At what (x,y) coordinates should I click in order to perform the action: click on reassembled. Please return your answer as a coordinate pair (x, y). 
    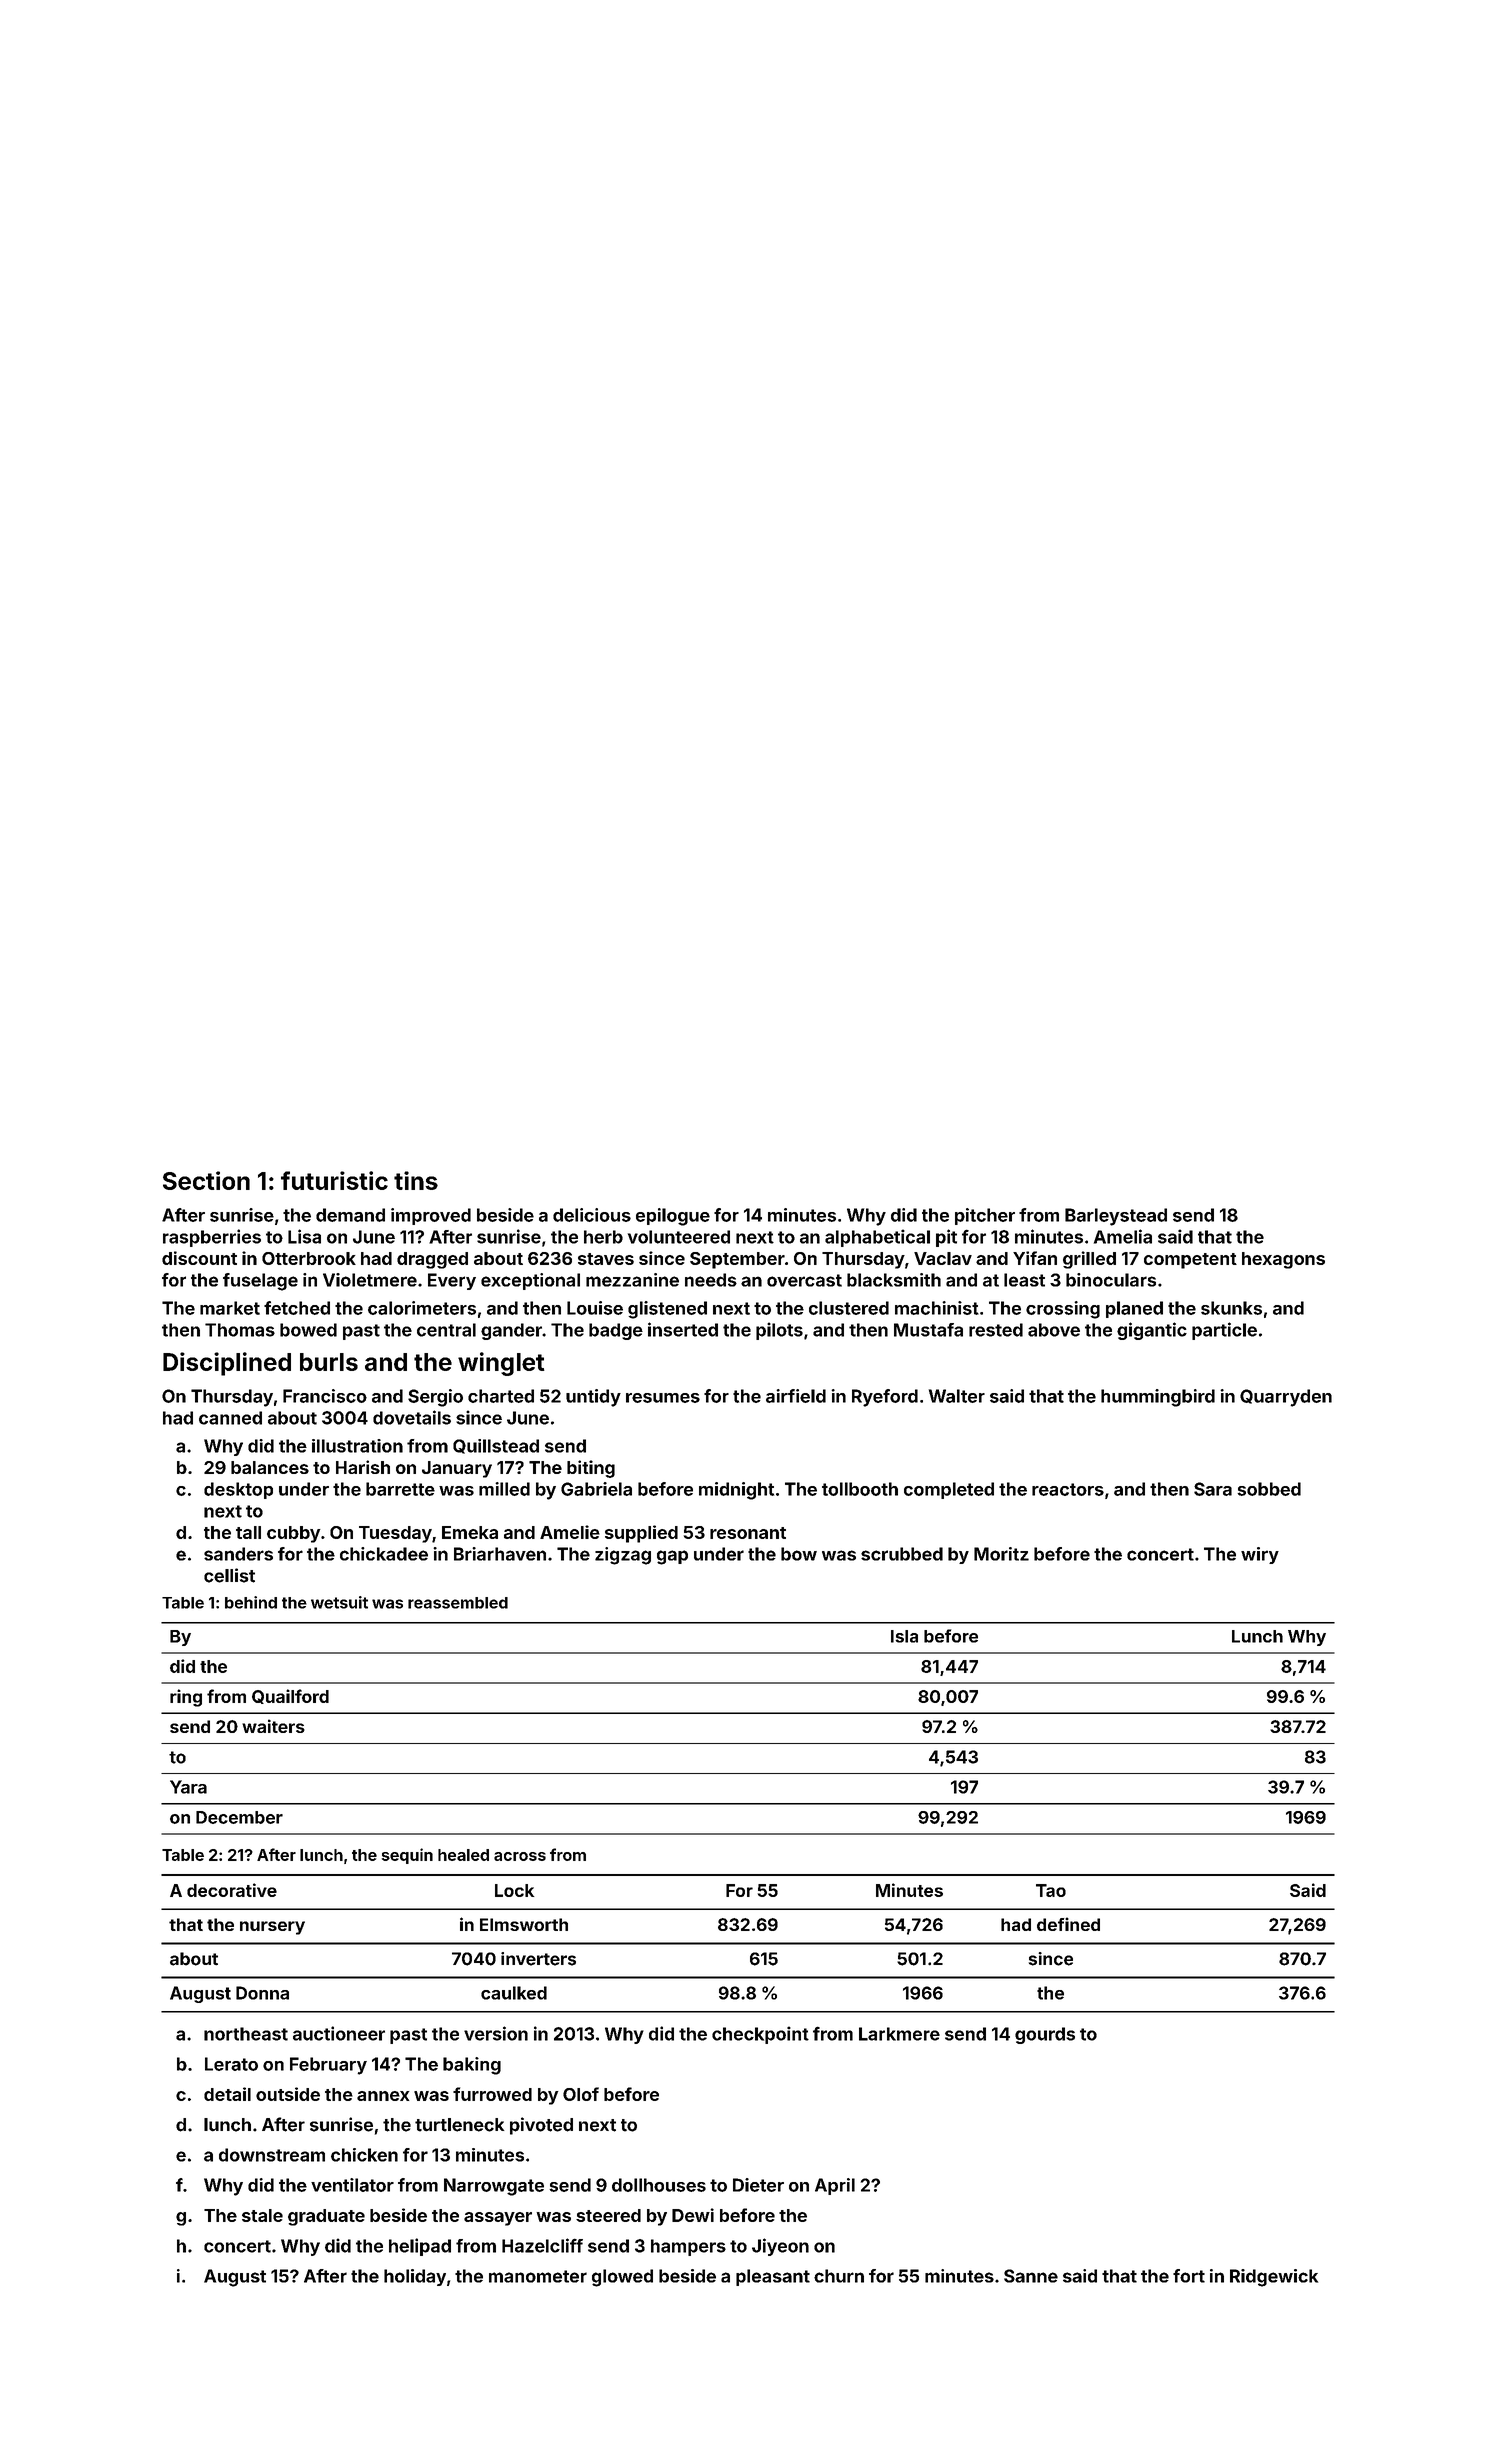
    Looking at the image, I should click on (458, 1603).
